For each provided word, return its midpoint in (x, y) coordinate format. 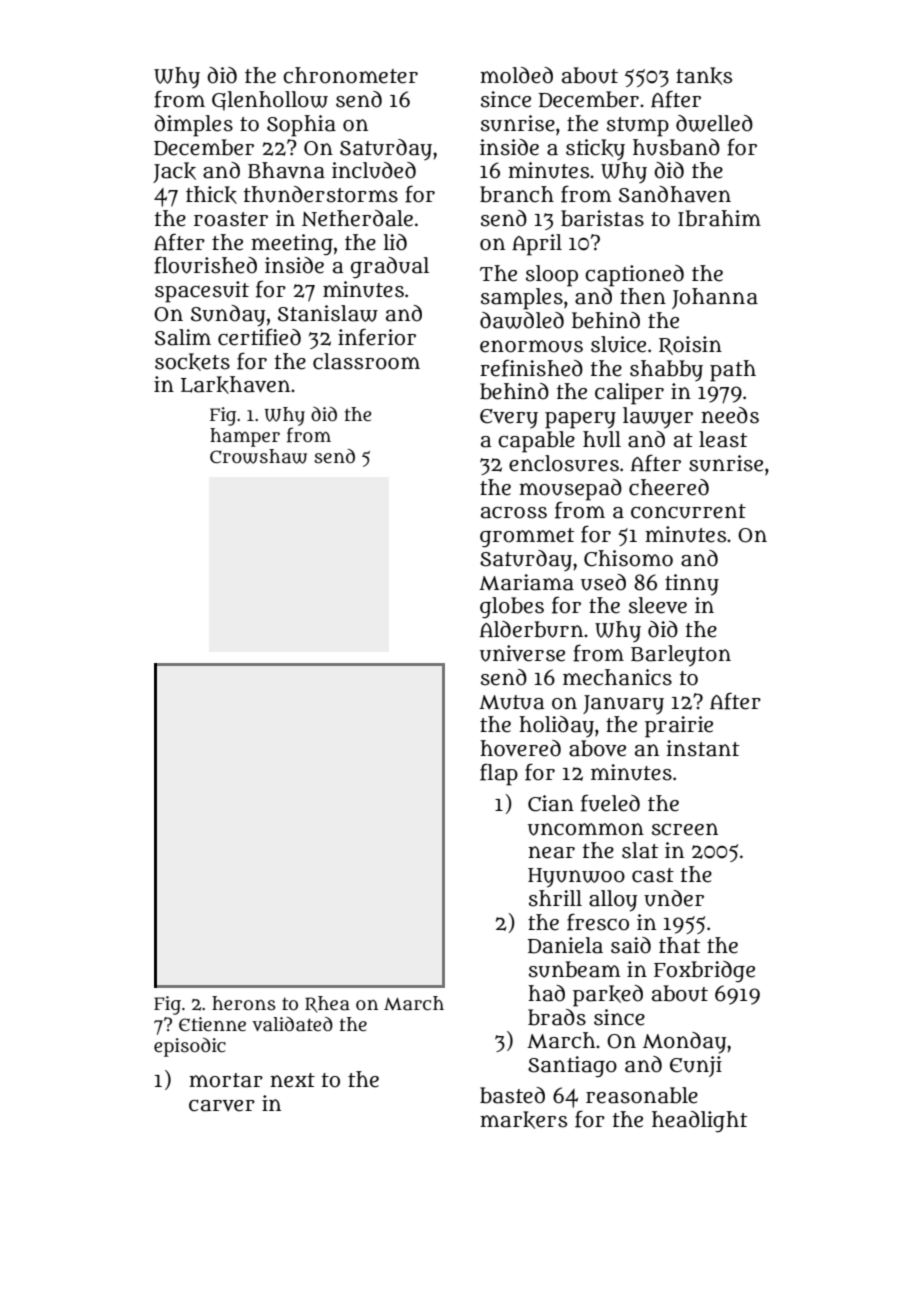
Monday (684, 1043)
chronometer (350, 75)
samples (522, 299)
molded (516, 75)
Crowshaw (258, 456)
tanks (704, 76)
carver (222, 1105)
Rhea (327, 1004)
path (733, 371)
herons (244, 1003)
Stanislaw (328, 313)
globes (512, 608)
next (292, 1080)
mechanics (617, 677)
